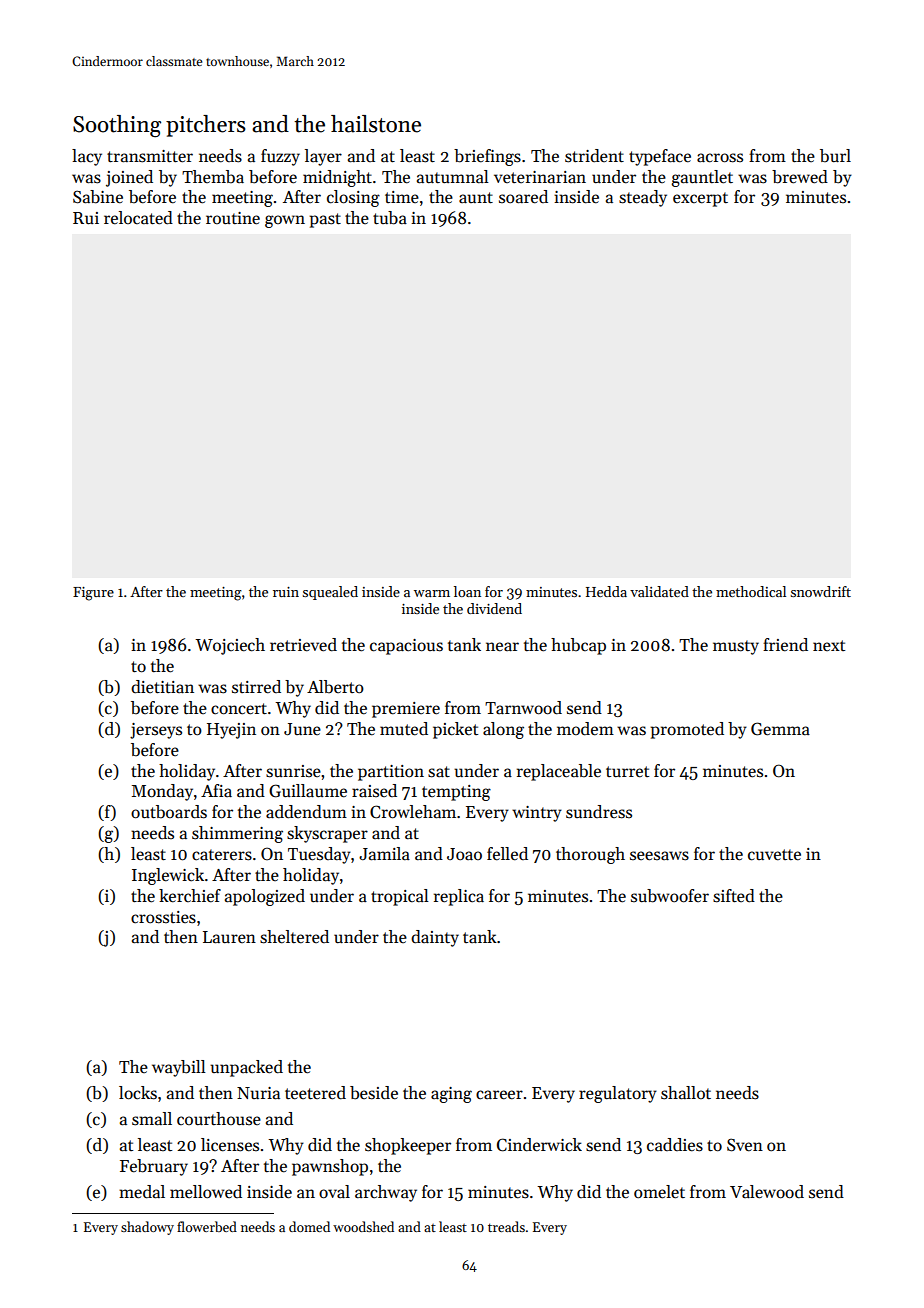 The width and height of the screenshot is (924, 1308). I want to click on routine, so click(233, 218).
